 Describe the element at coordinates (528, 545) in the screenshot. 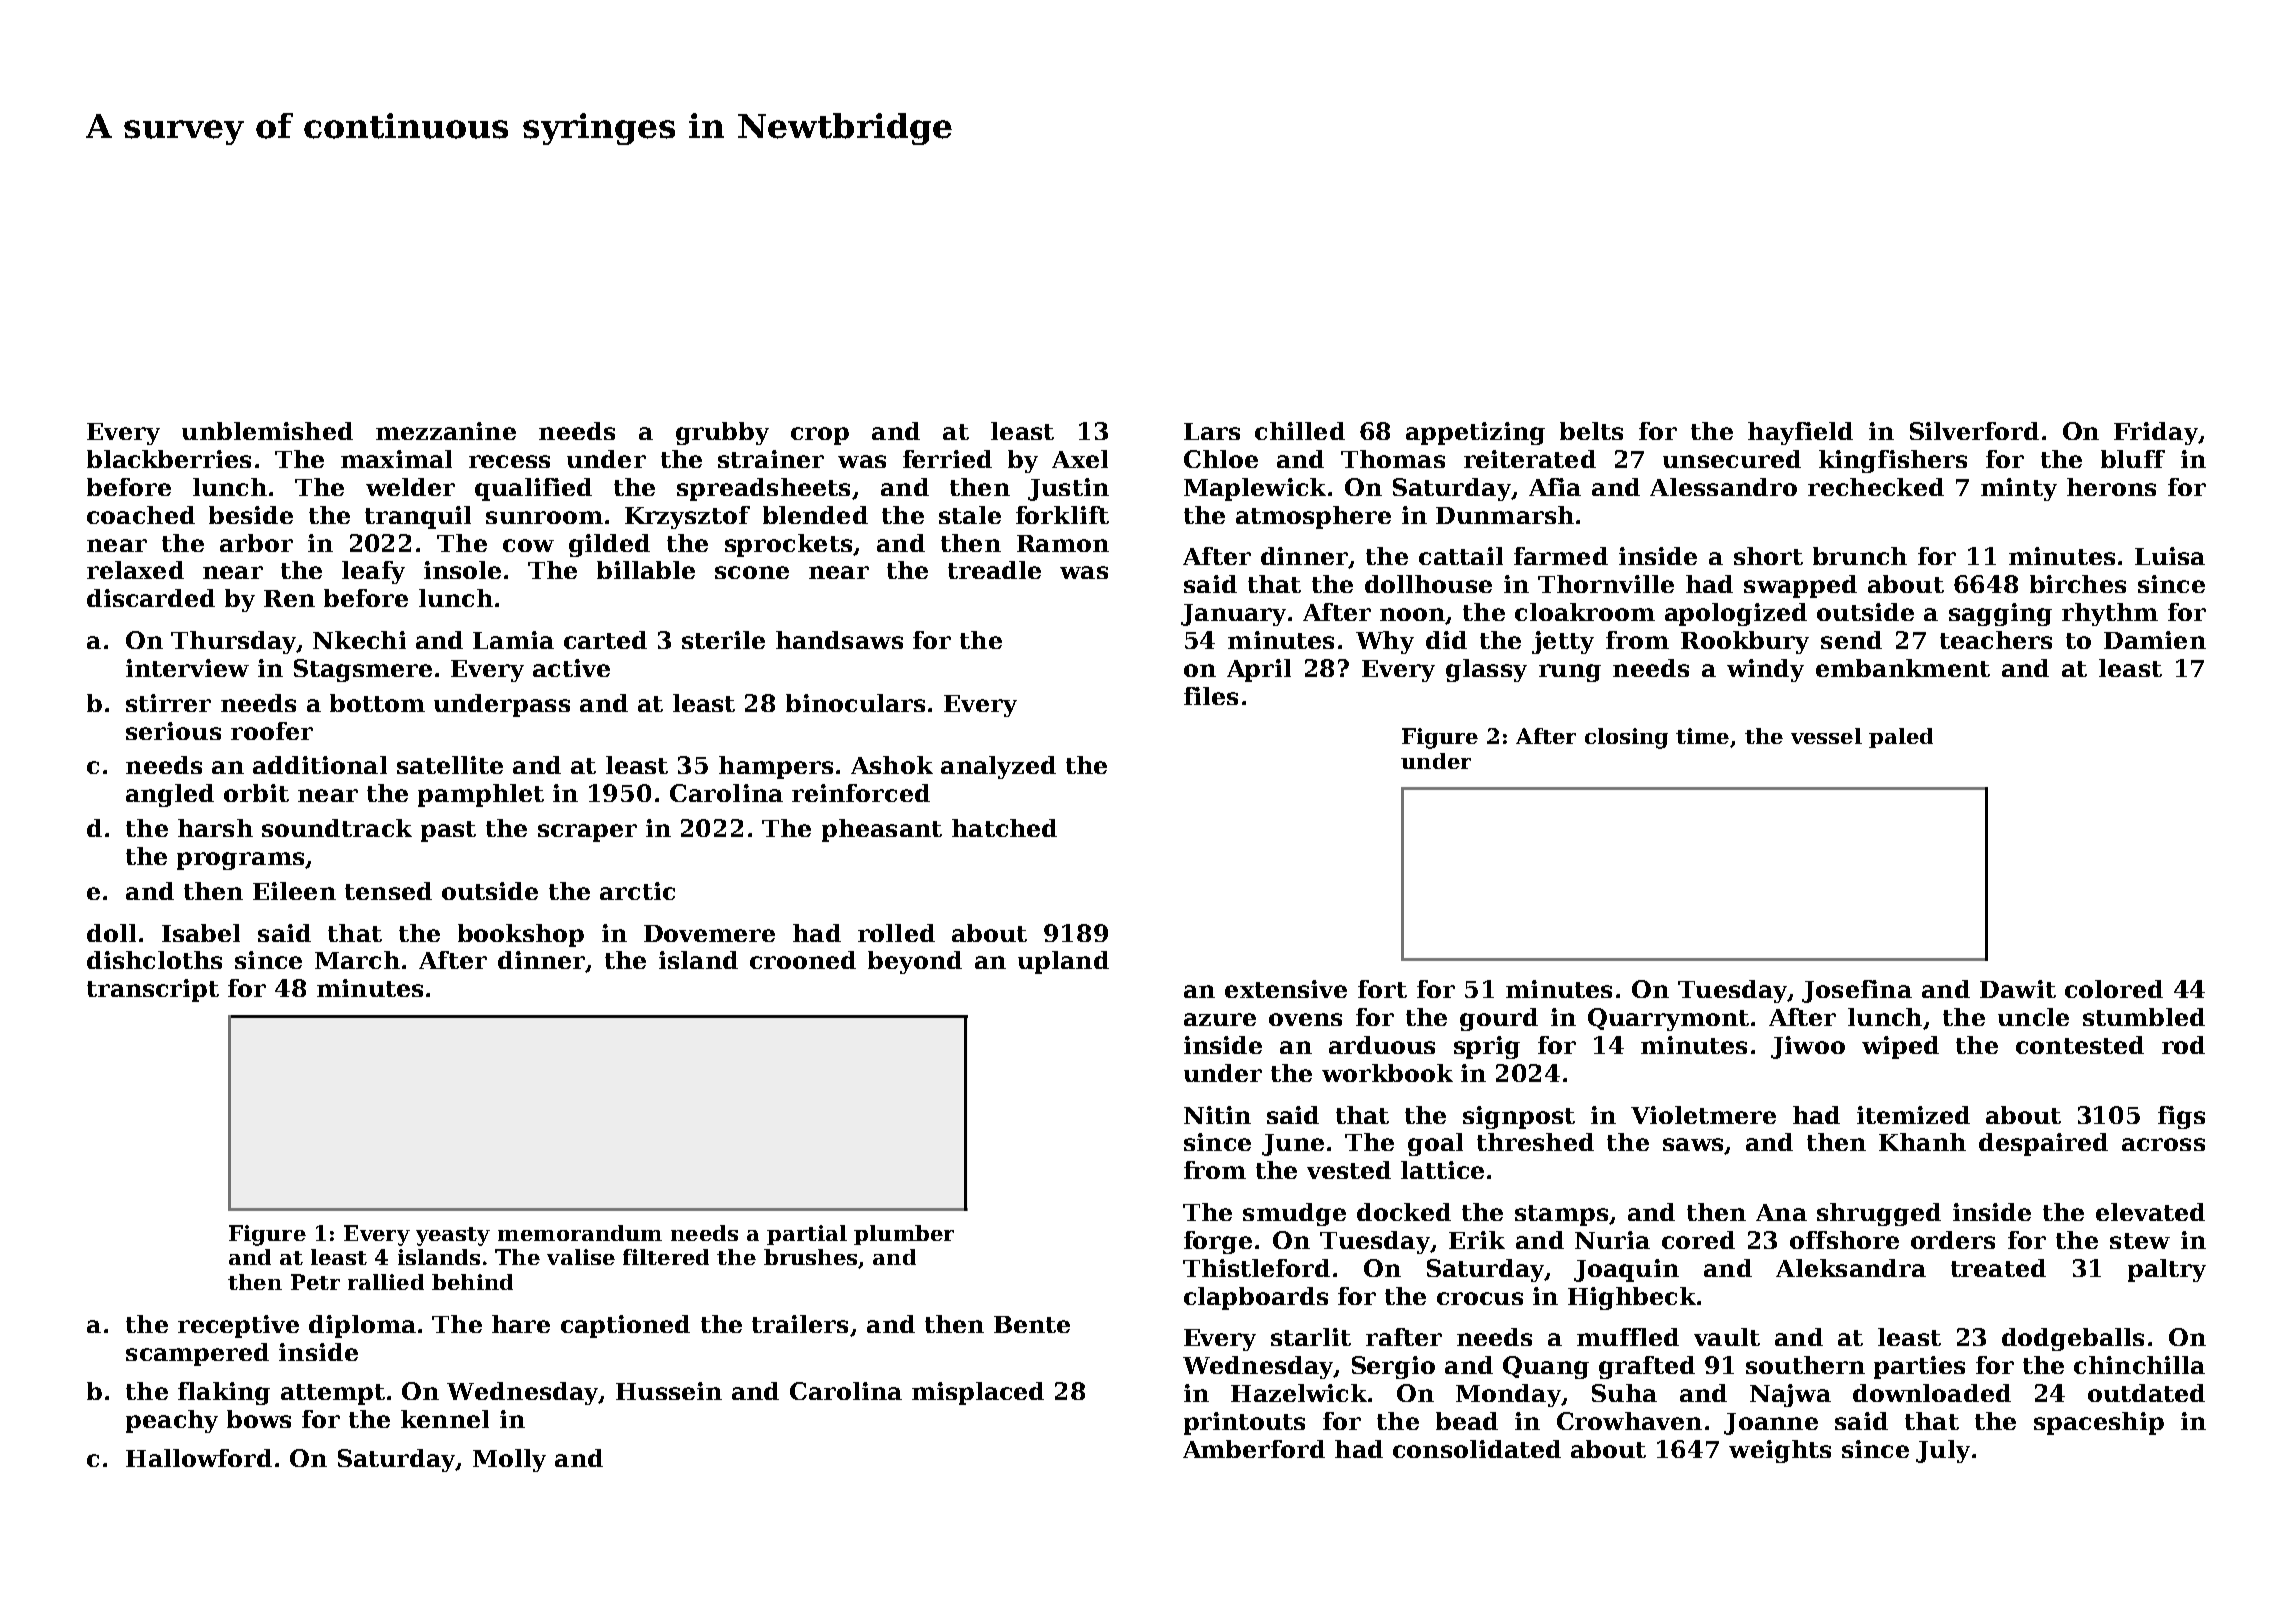

I see `cow` at that location.
